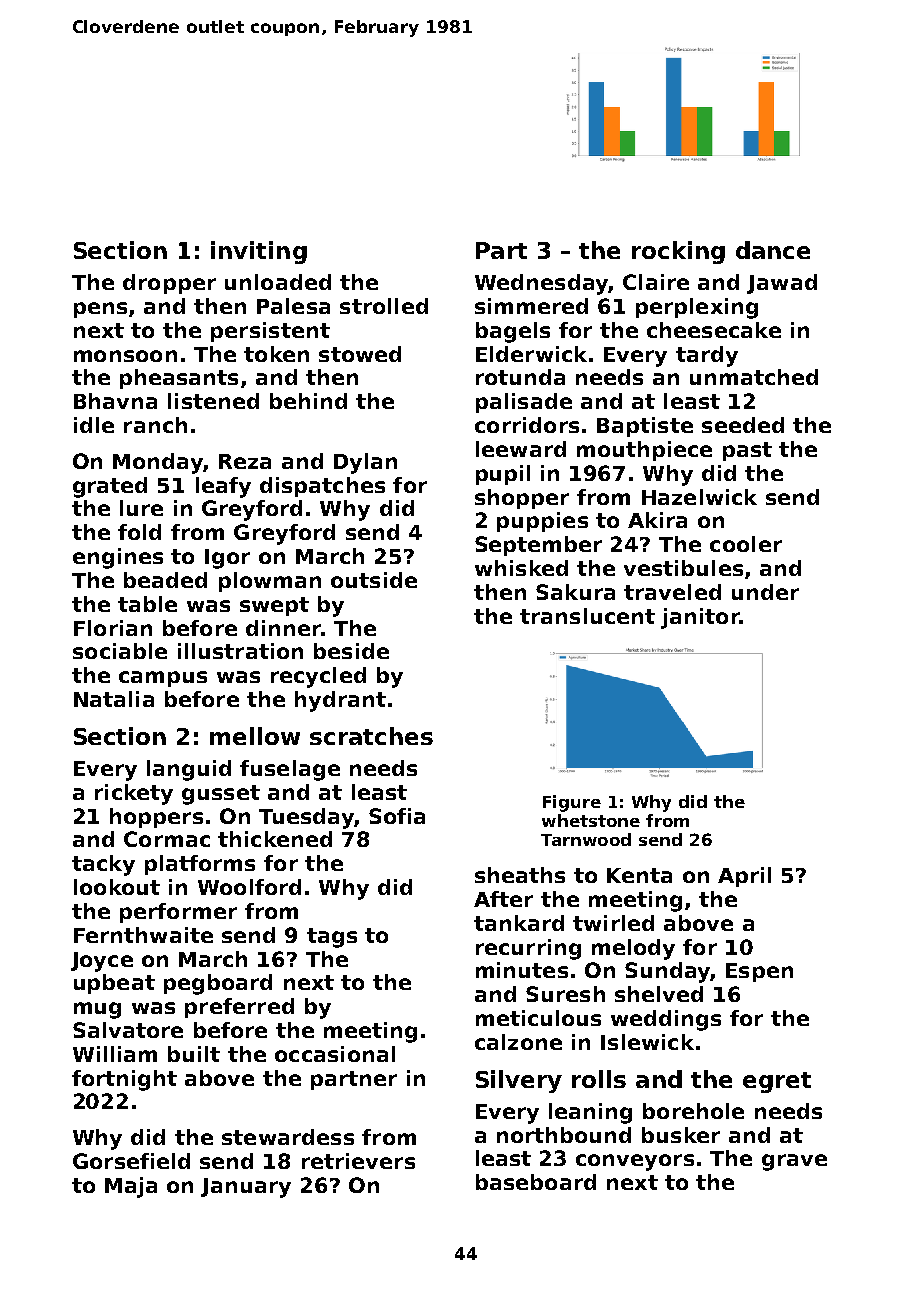  Describe the element at coordinates (773, 250) in the screenshot. I see `dance` at that location.
